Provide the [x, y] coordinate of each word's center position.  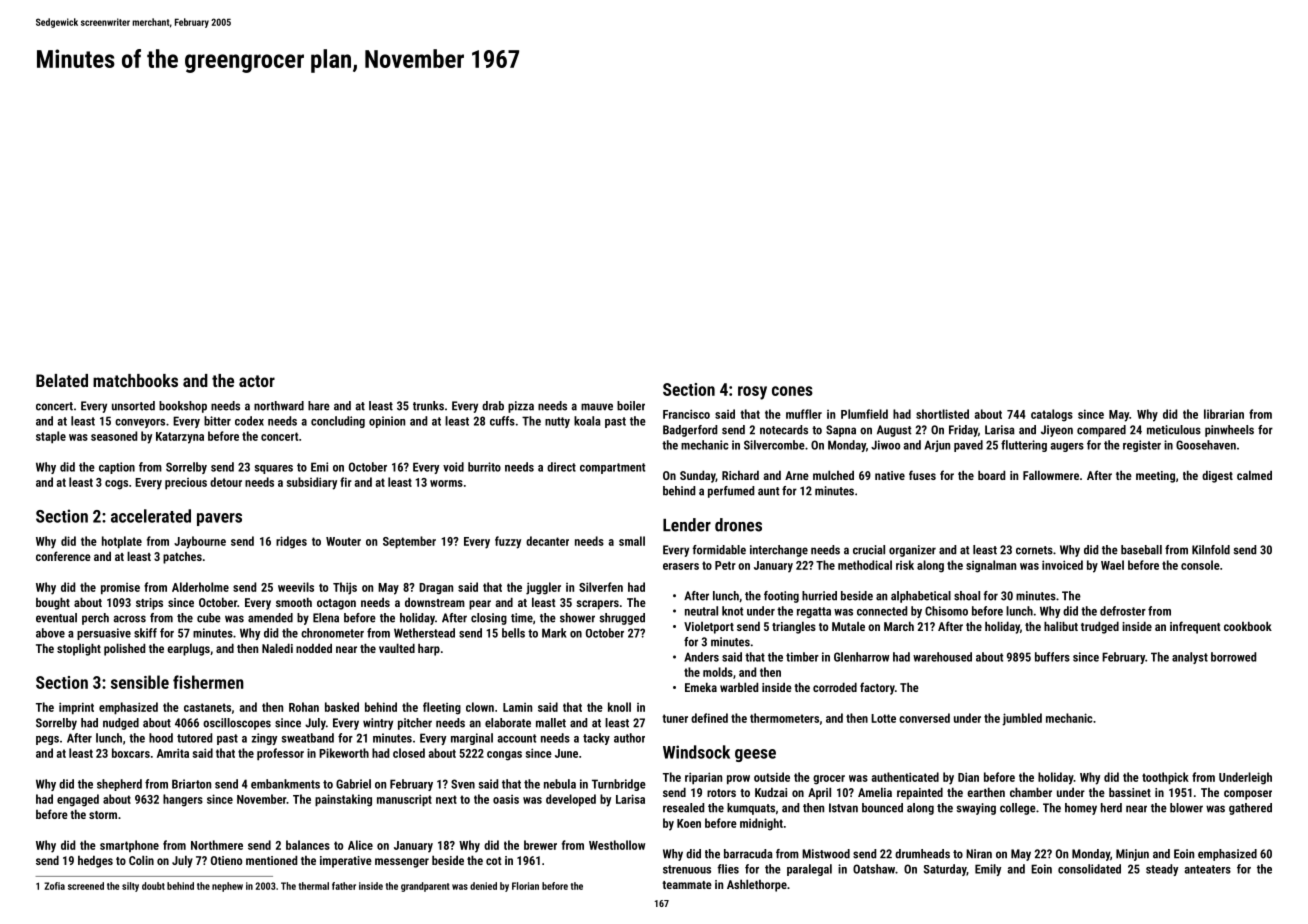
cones [792, 391]
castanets [207, 707]
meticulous [1174, 430]
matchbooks [135, 380]
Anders [701, 657]
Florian [525, 886]
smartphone [129, 846]
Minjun [1132, 855]
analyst [1190, 658]
